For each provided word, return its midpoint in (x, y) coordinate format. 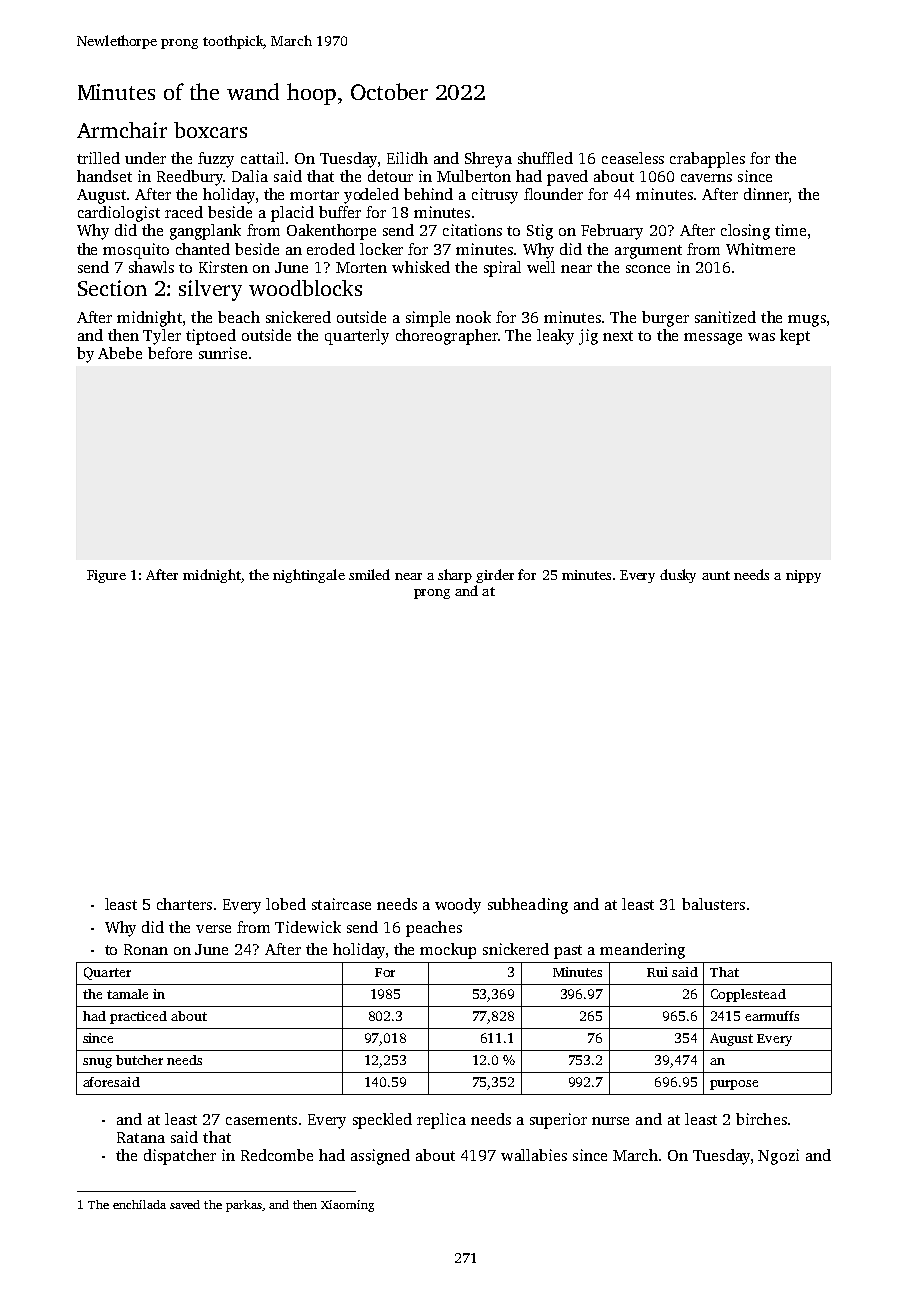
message (713, 339)
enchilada (139, 1204)
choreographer (447, 337)
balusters (713, 904)
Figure (106, 576)
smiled (369, 574)
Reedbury (190, 178)
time (790, 230)
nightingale (309, 576)
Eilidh (407, 158)
